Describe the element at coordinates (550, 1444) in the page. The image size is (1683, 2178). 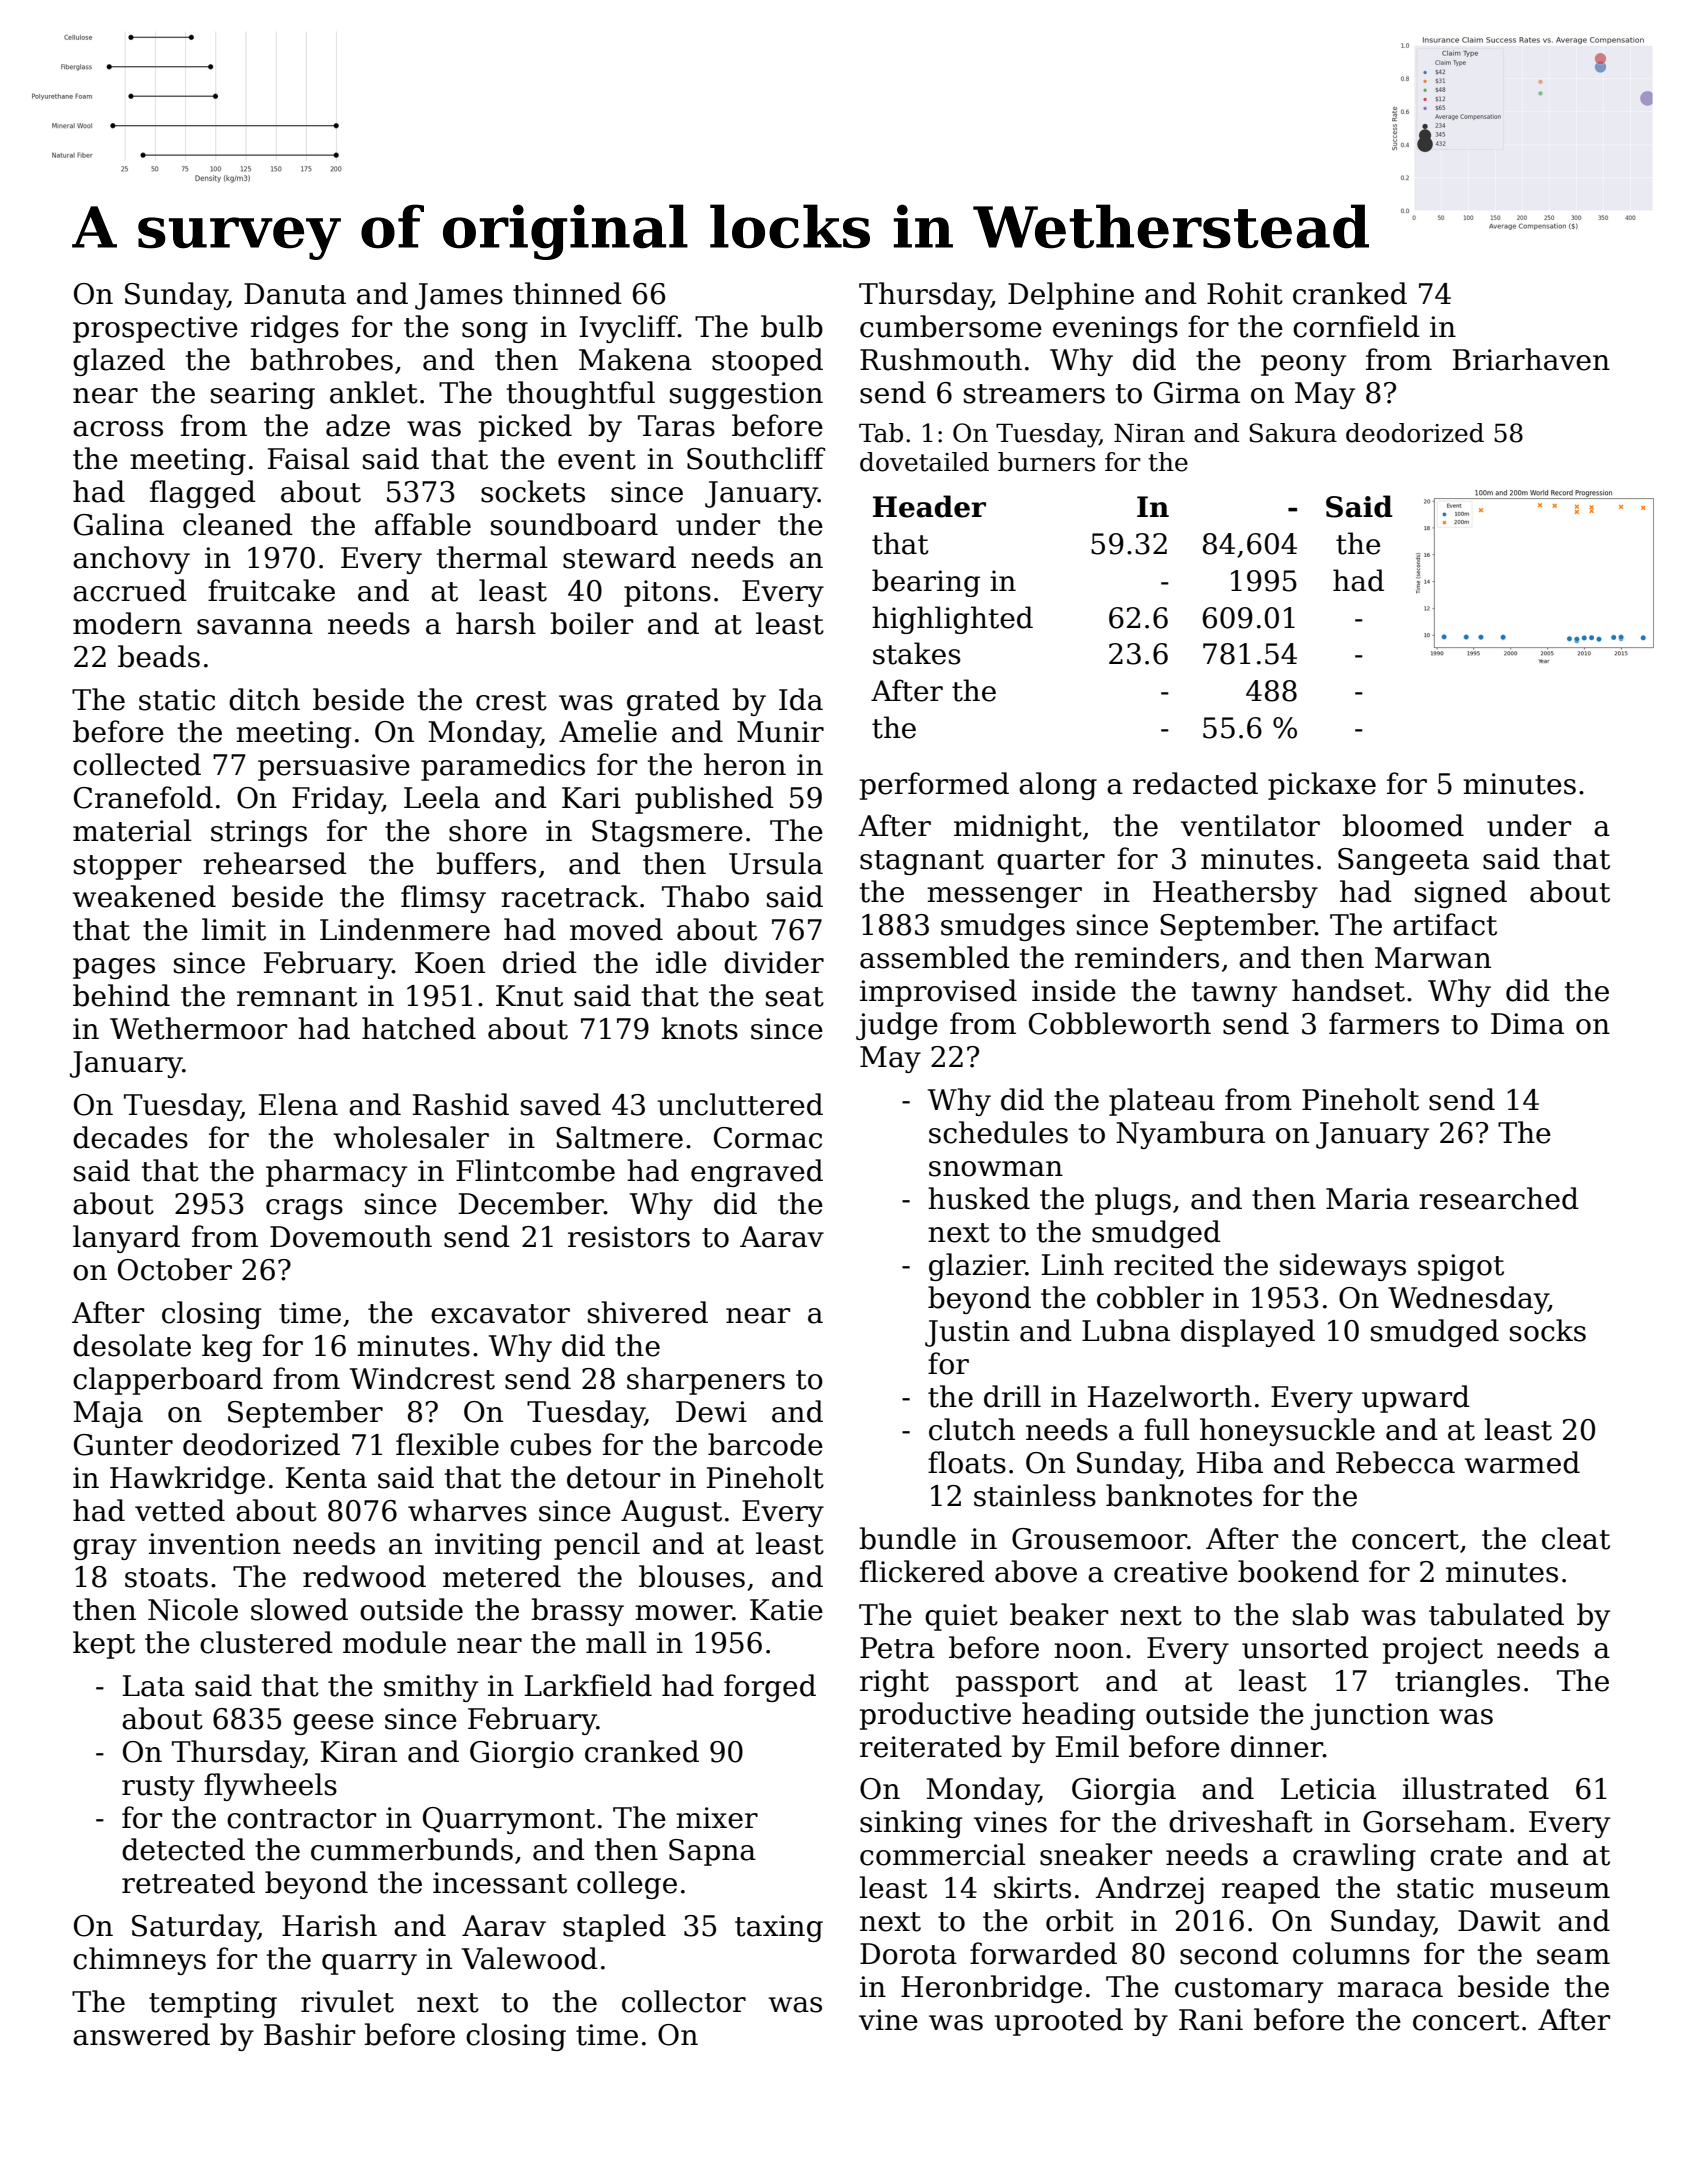
I see `cubes` at that location.
